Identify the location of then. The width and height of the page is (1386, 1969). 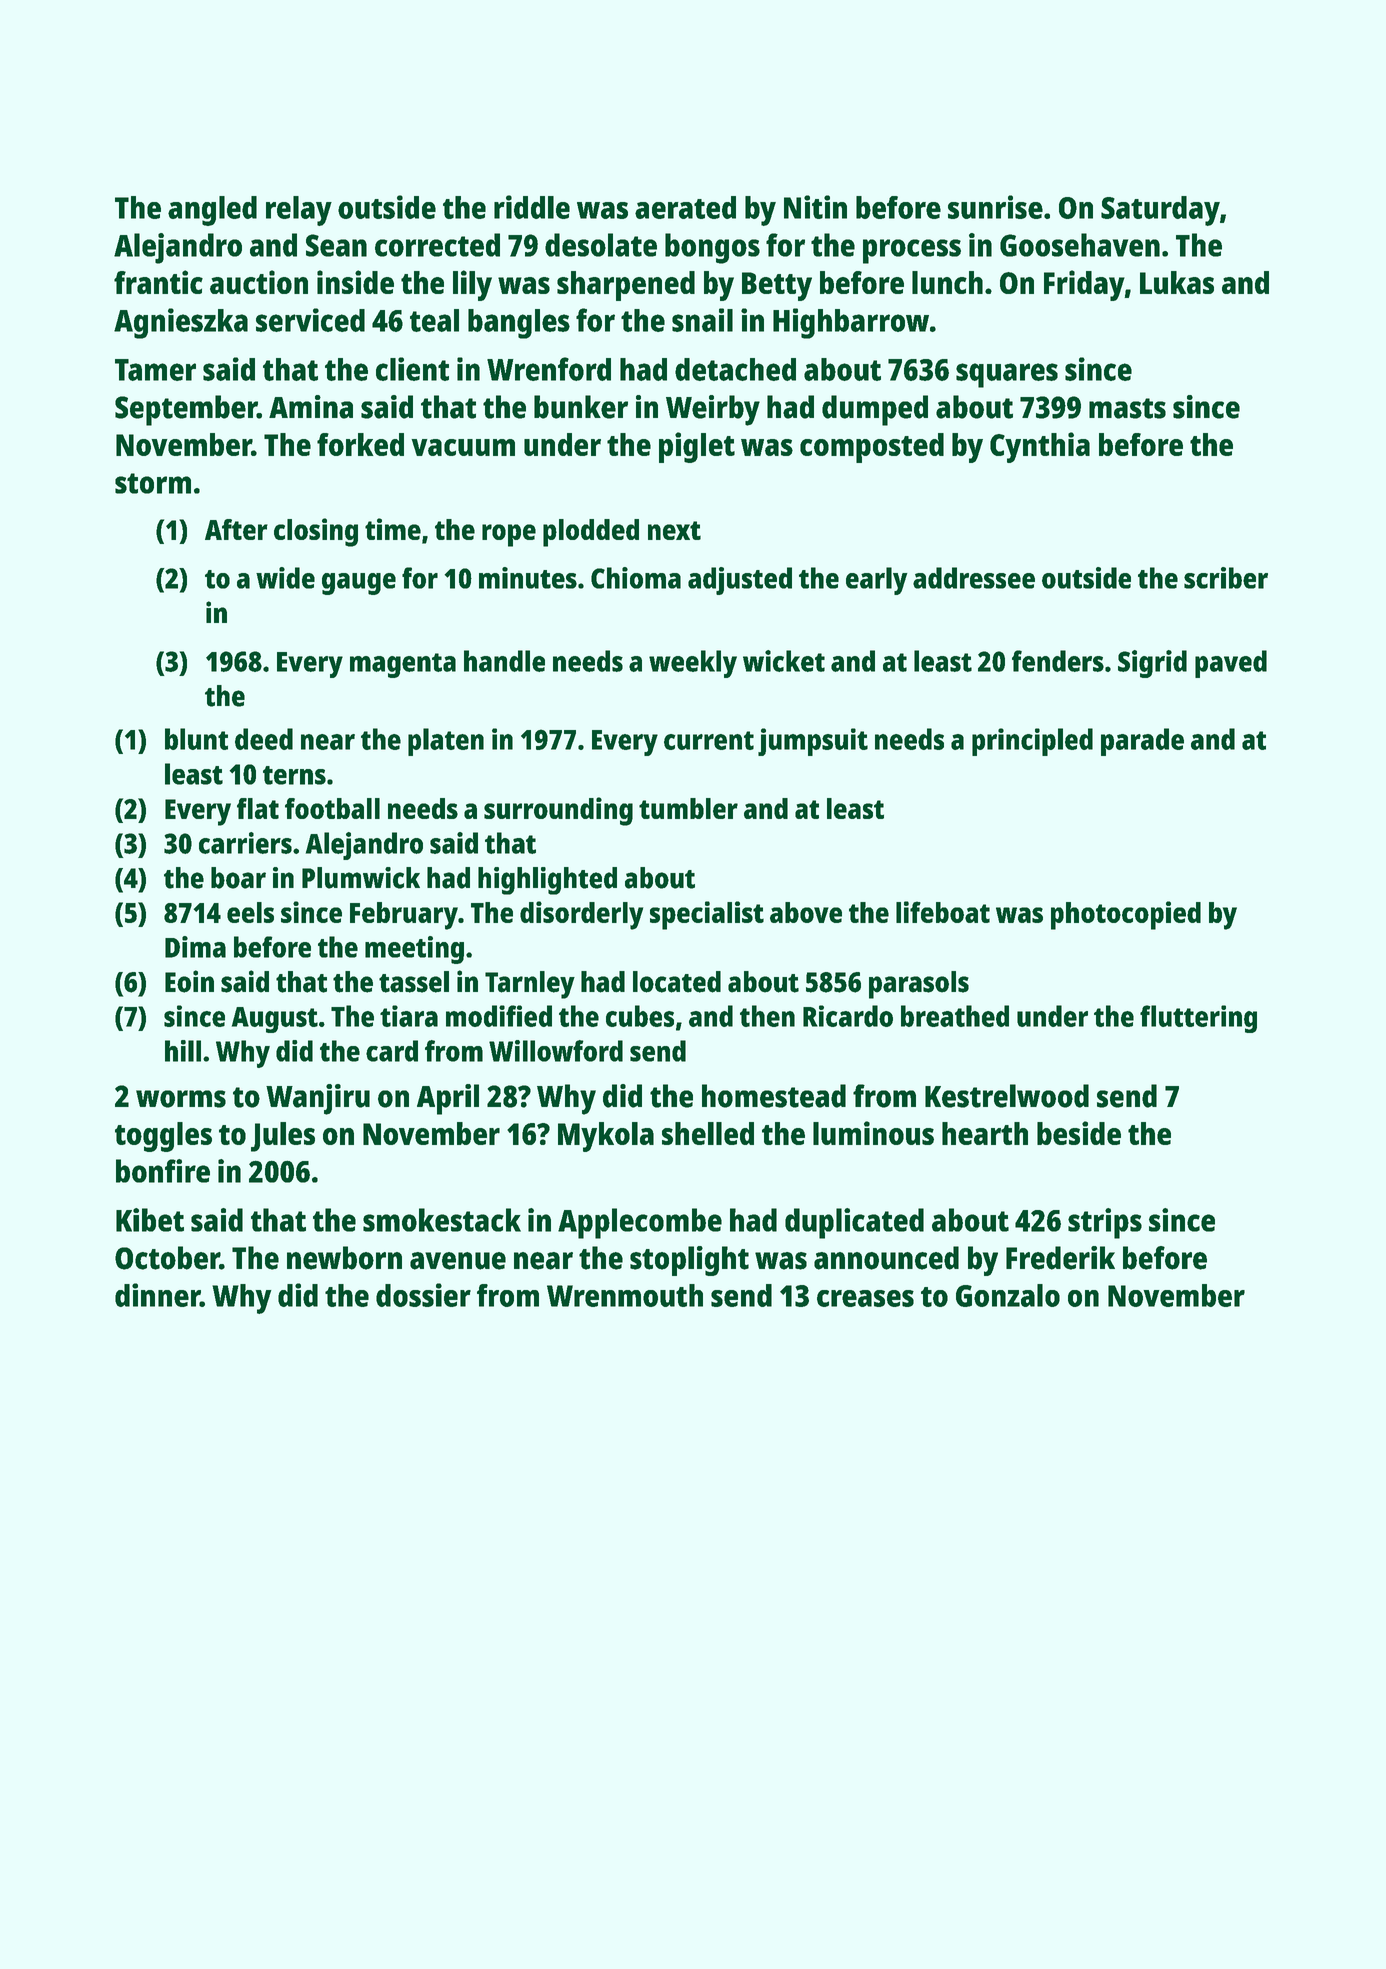
(767, 1016).
